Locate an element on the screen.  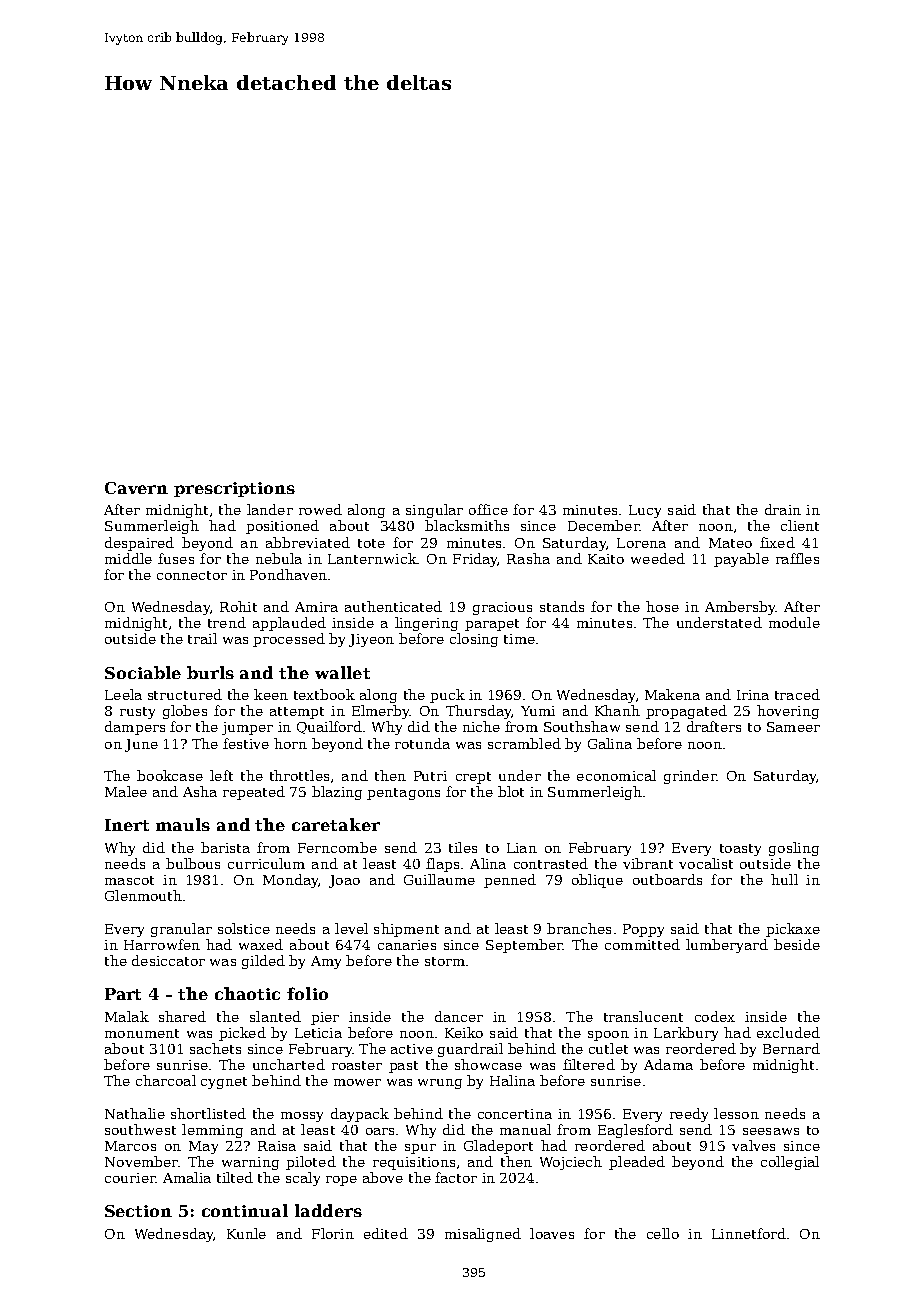
Sameer is located at coordinates (793, 727).
